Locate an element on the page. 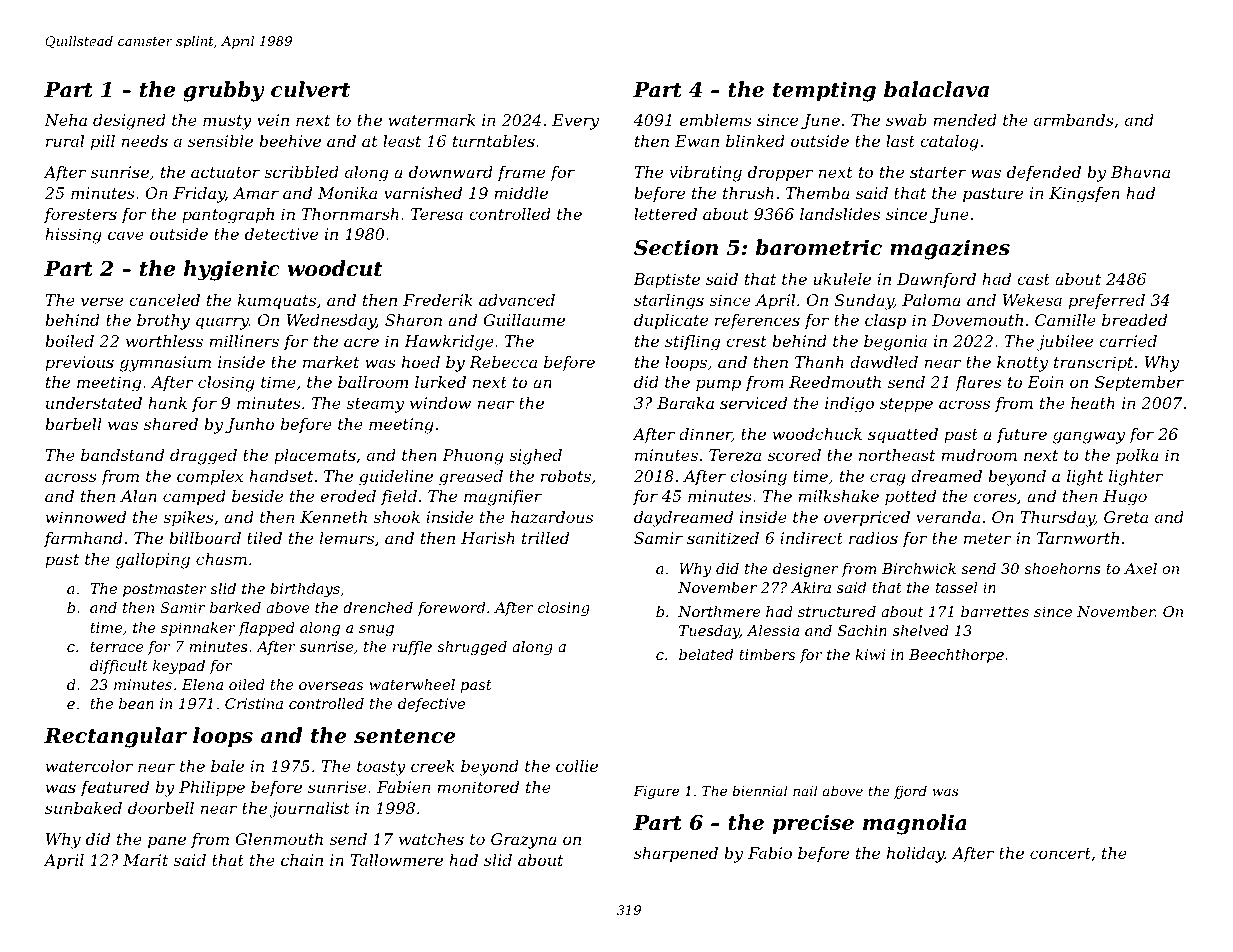  emblems is located at coordinates (716, 120).
